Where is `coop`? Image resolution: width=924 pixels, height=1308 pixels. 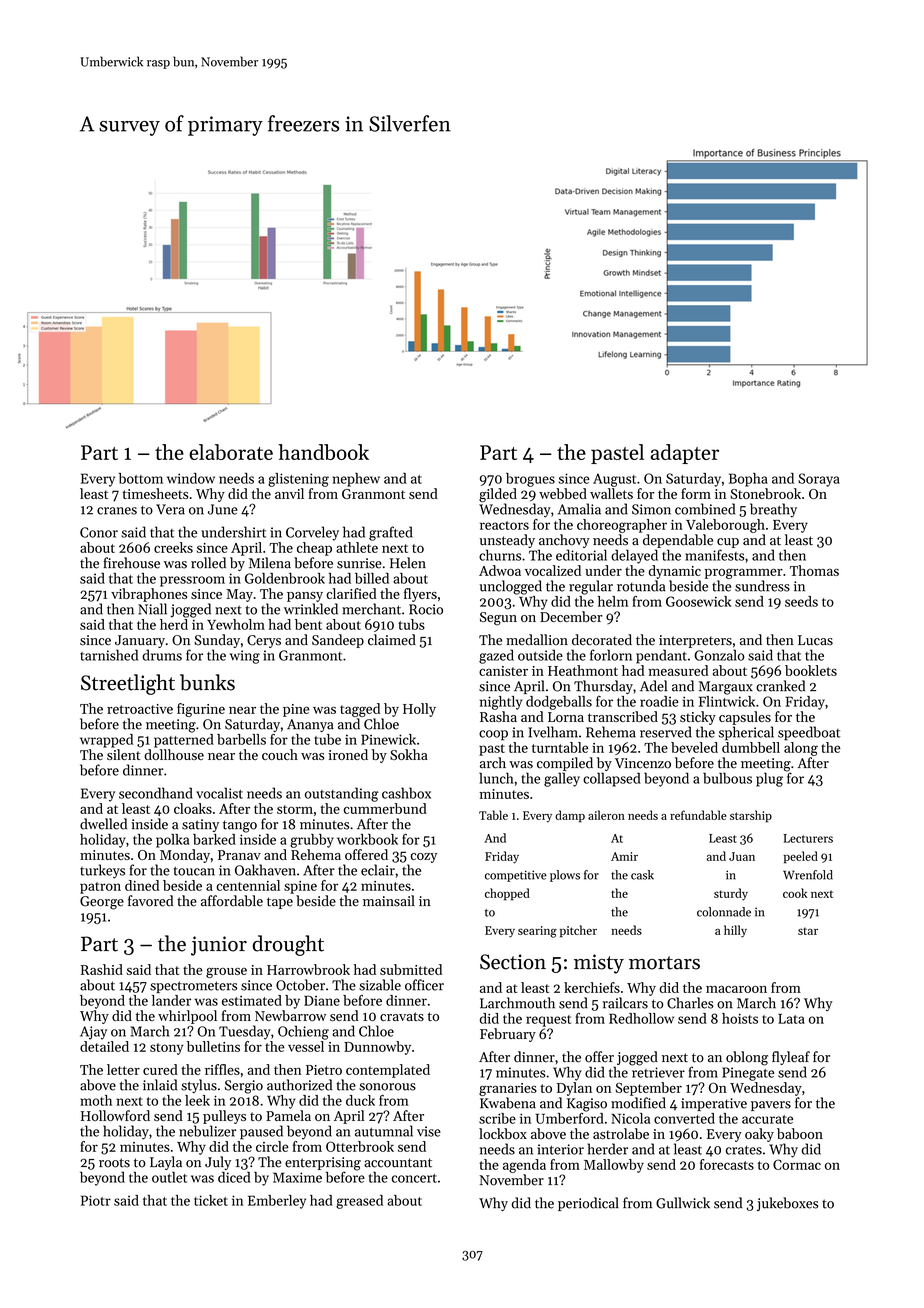
coop is located at coordinates (493, 735).
